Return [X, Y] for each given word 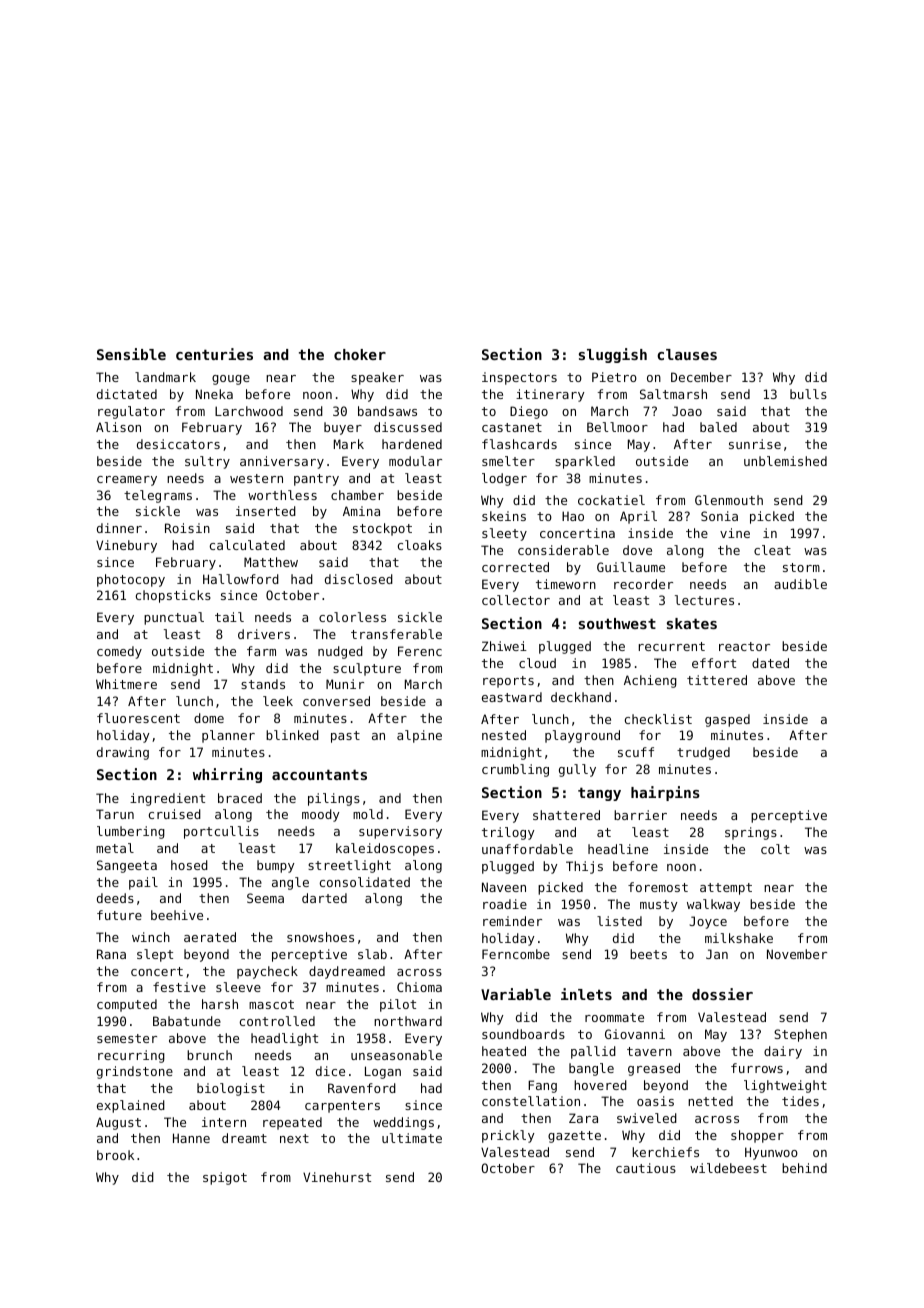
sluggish [613, 355]
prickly [508, 1136]
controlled [277, 1021]
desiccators [178, 444]
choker [360, 354]
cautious [646, 1168]
